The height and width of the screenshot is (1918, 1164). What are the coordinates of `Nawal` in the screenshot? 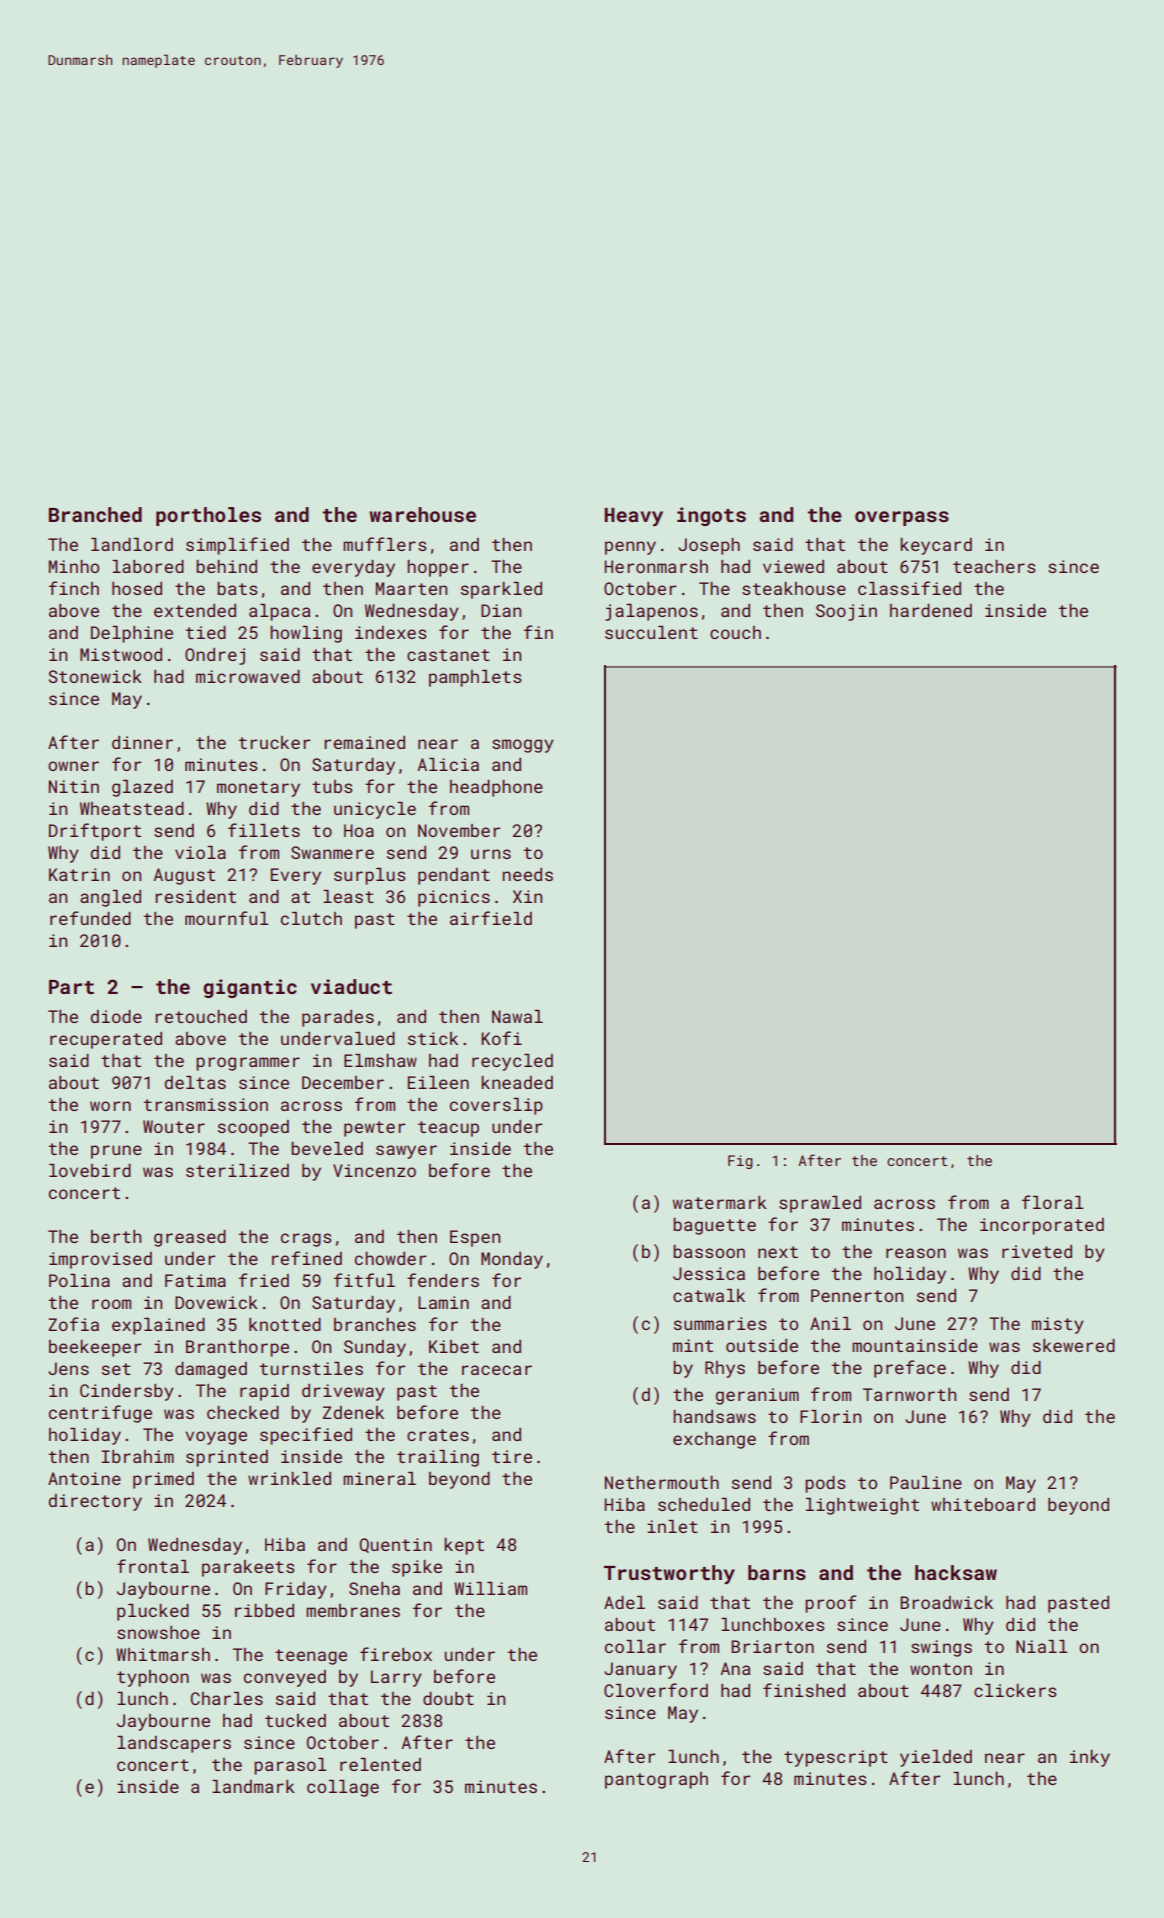 It's located at (517, 1016).
